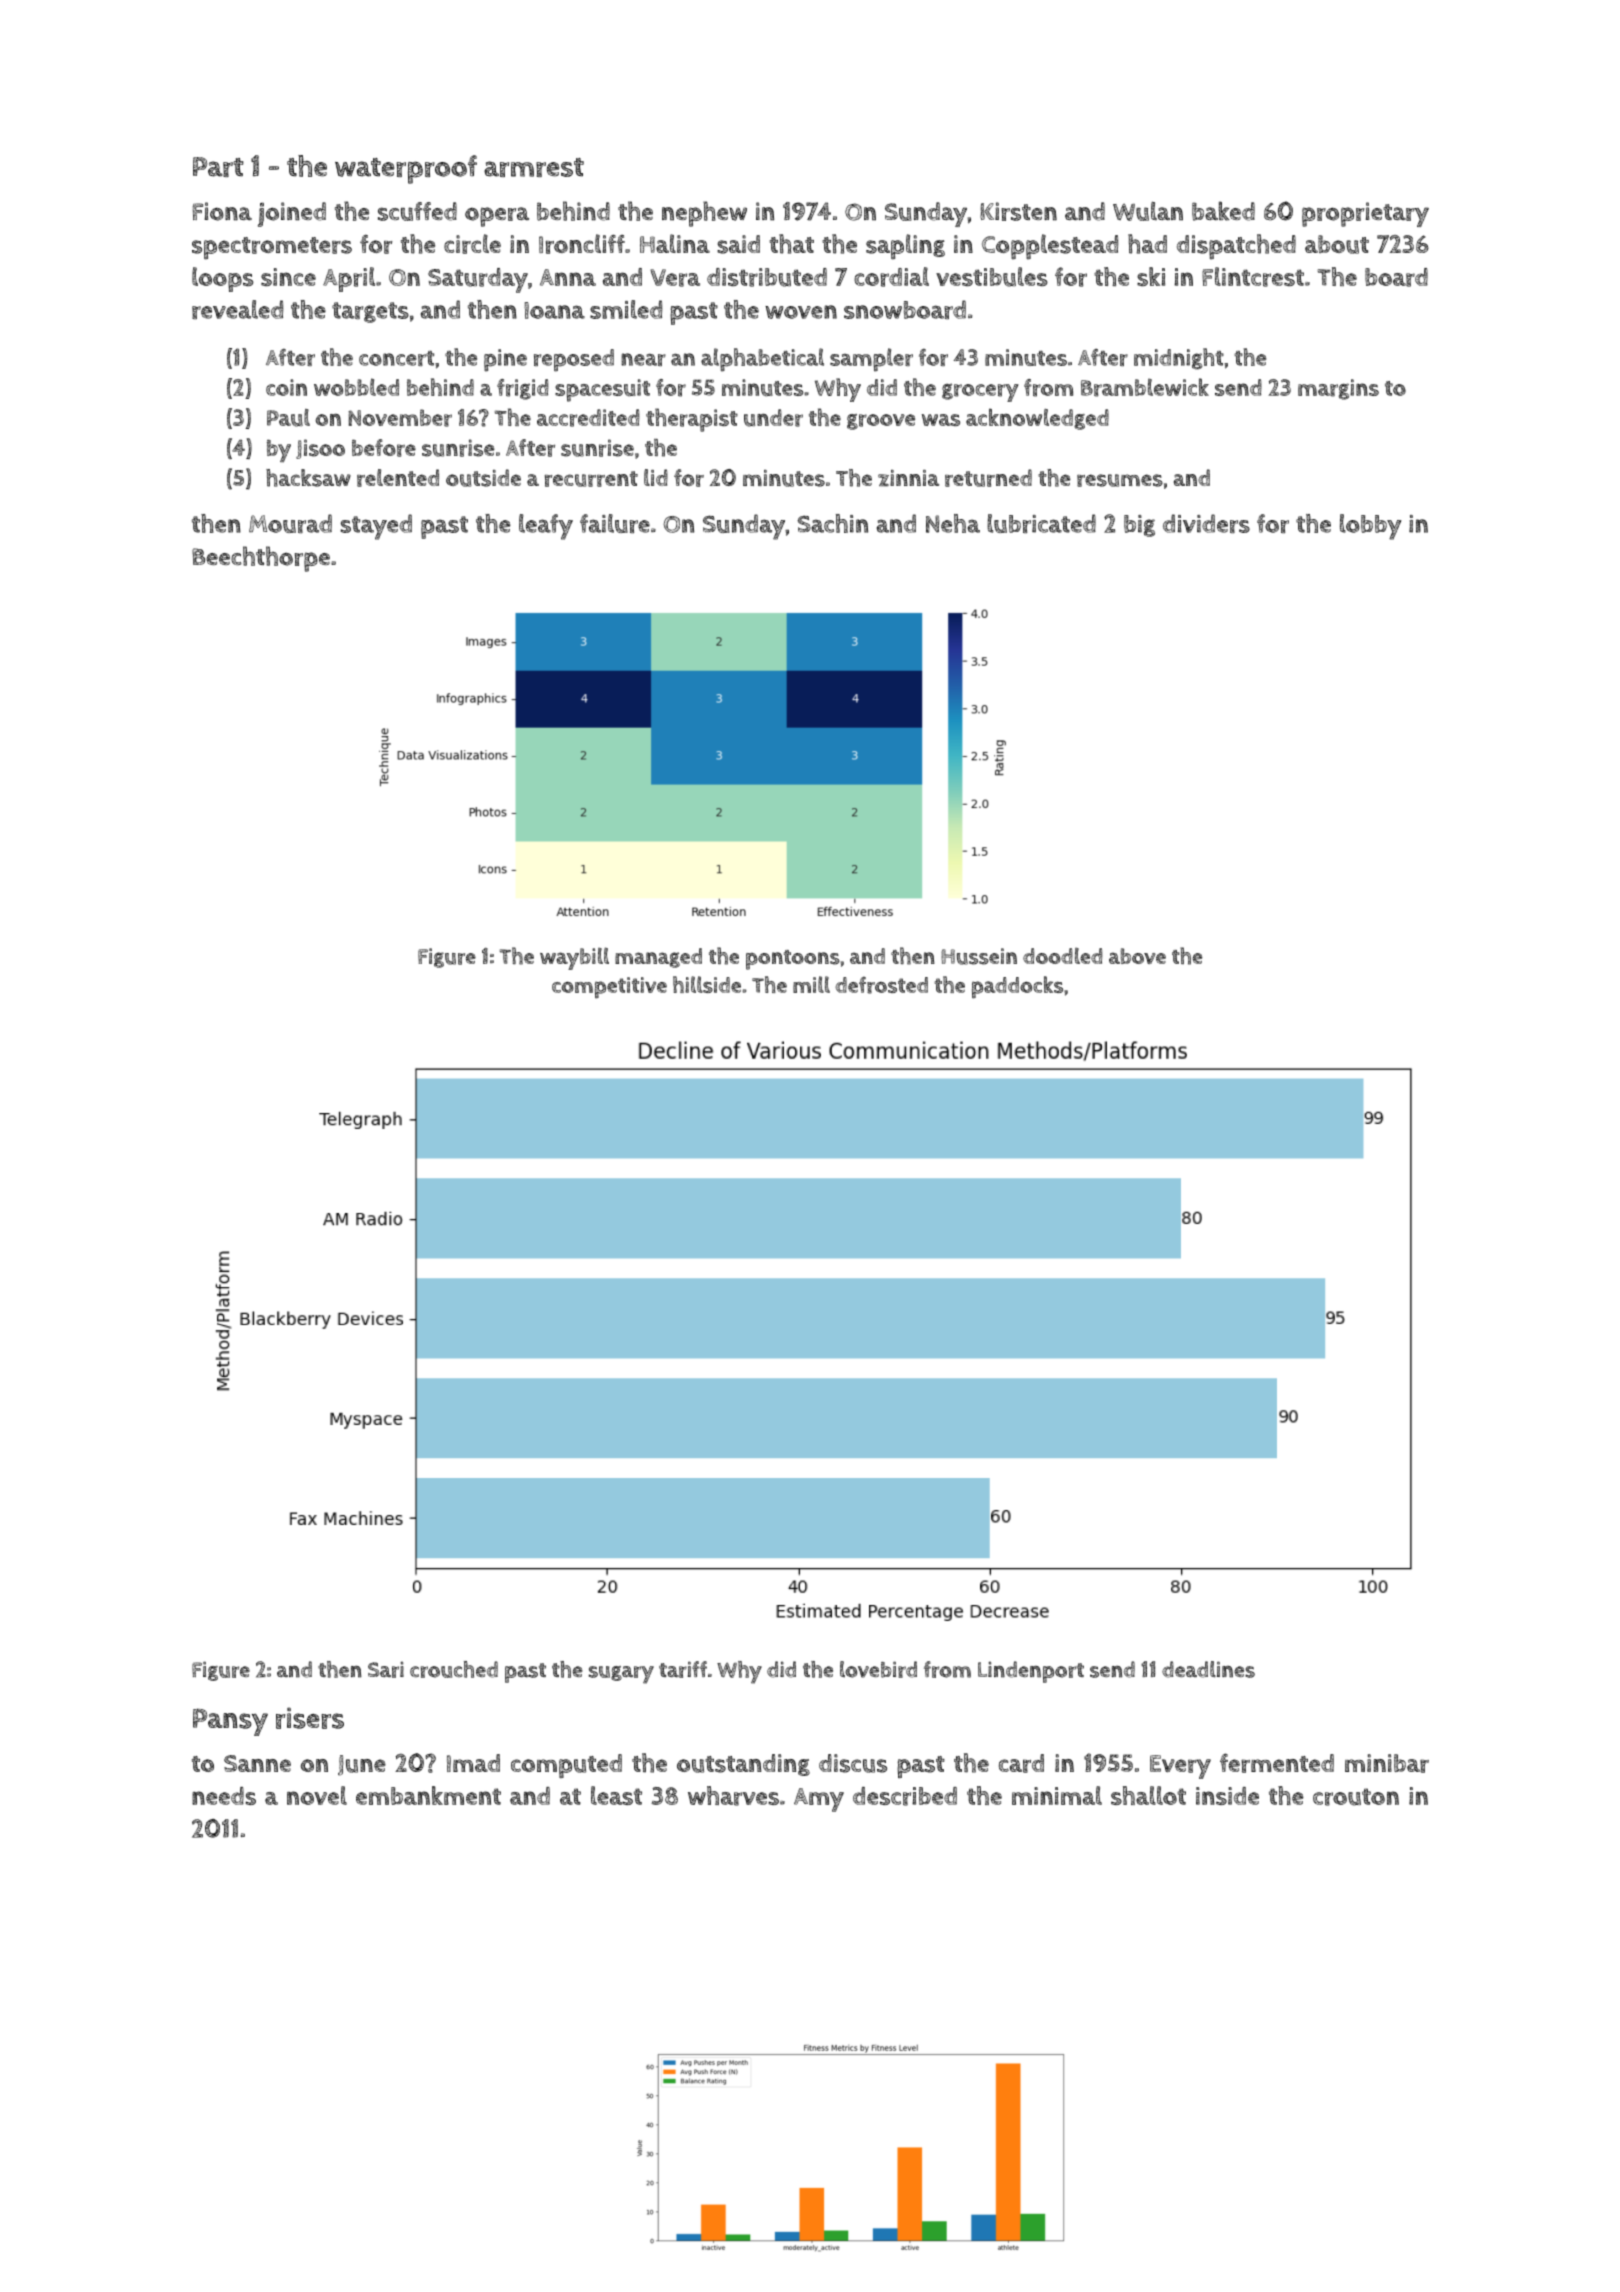  What do you see at coordinates (1208, 1669) in the screenshot?
I see `deadlines` at bounding box center [1208, 1669].
